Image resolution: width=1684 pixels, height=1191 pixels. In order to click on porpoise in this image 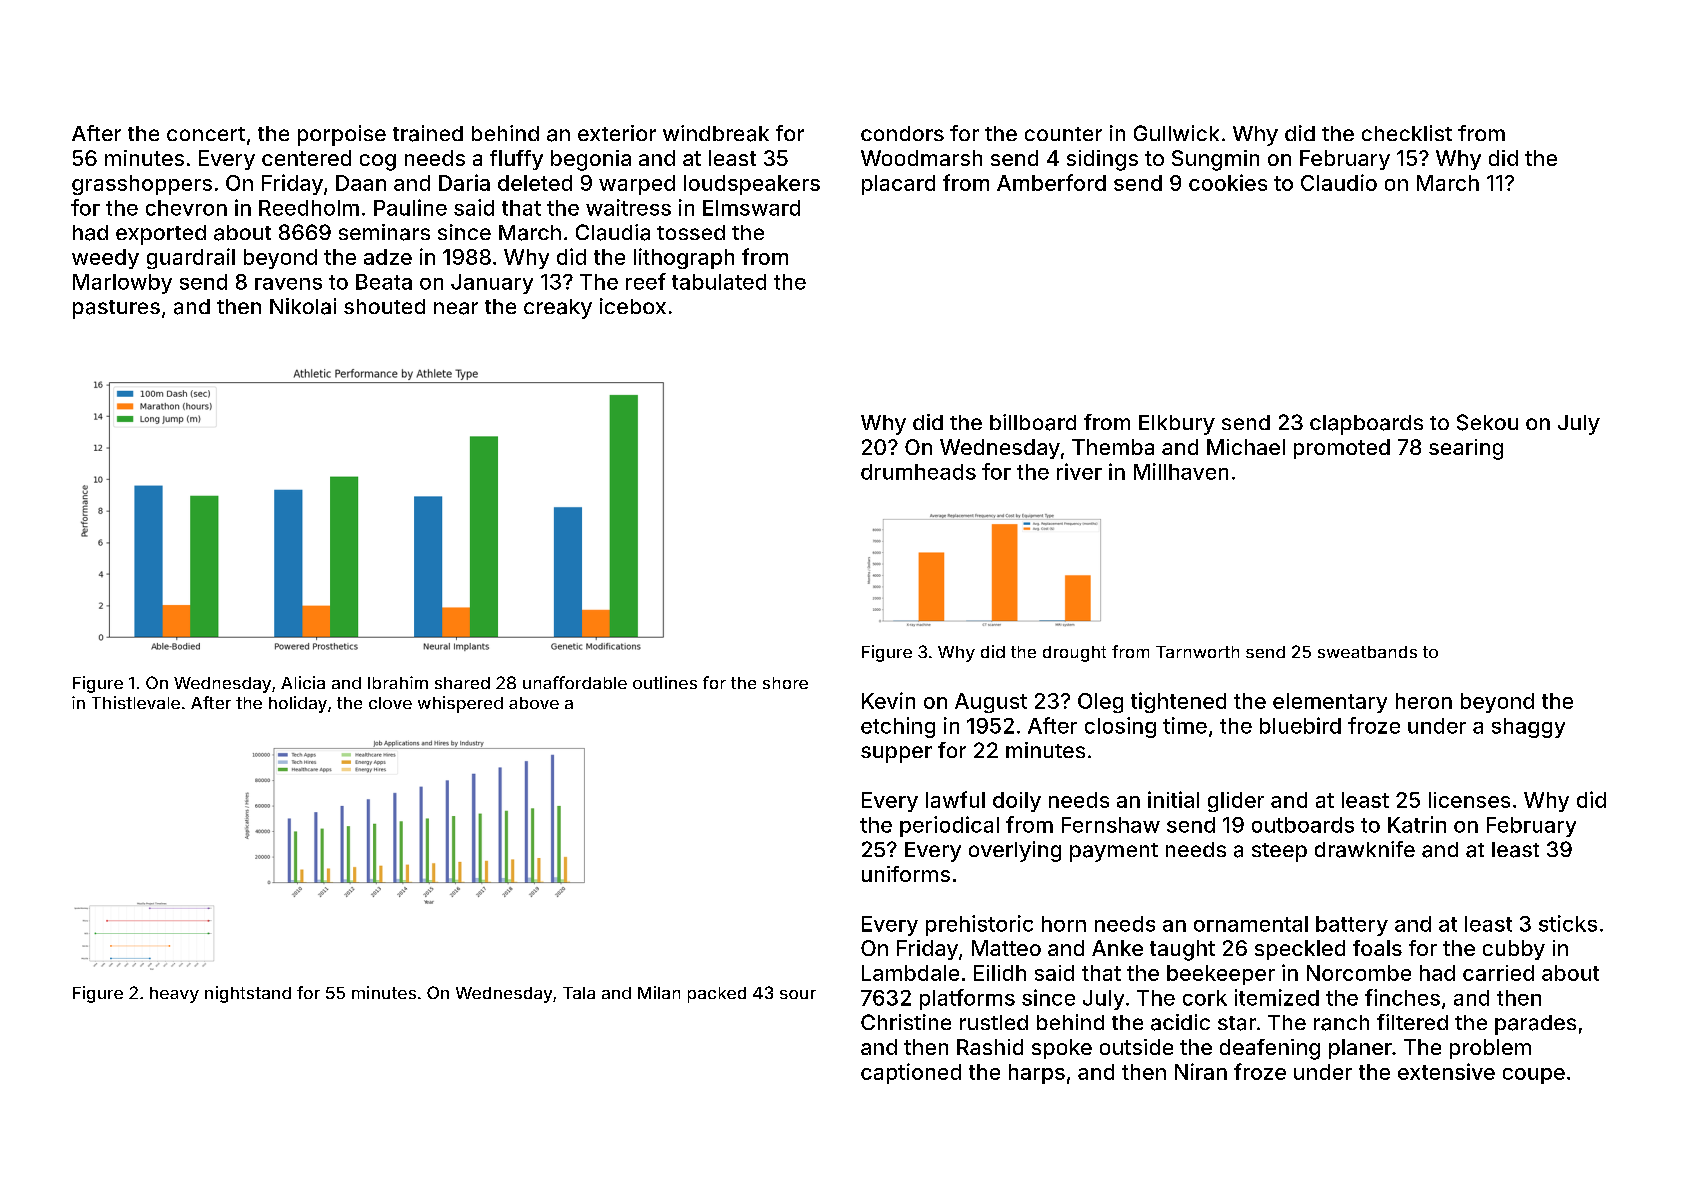, I will do `click(342, 135)`.
